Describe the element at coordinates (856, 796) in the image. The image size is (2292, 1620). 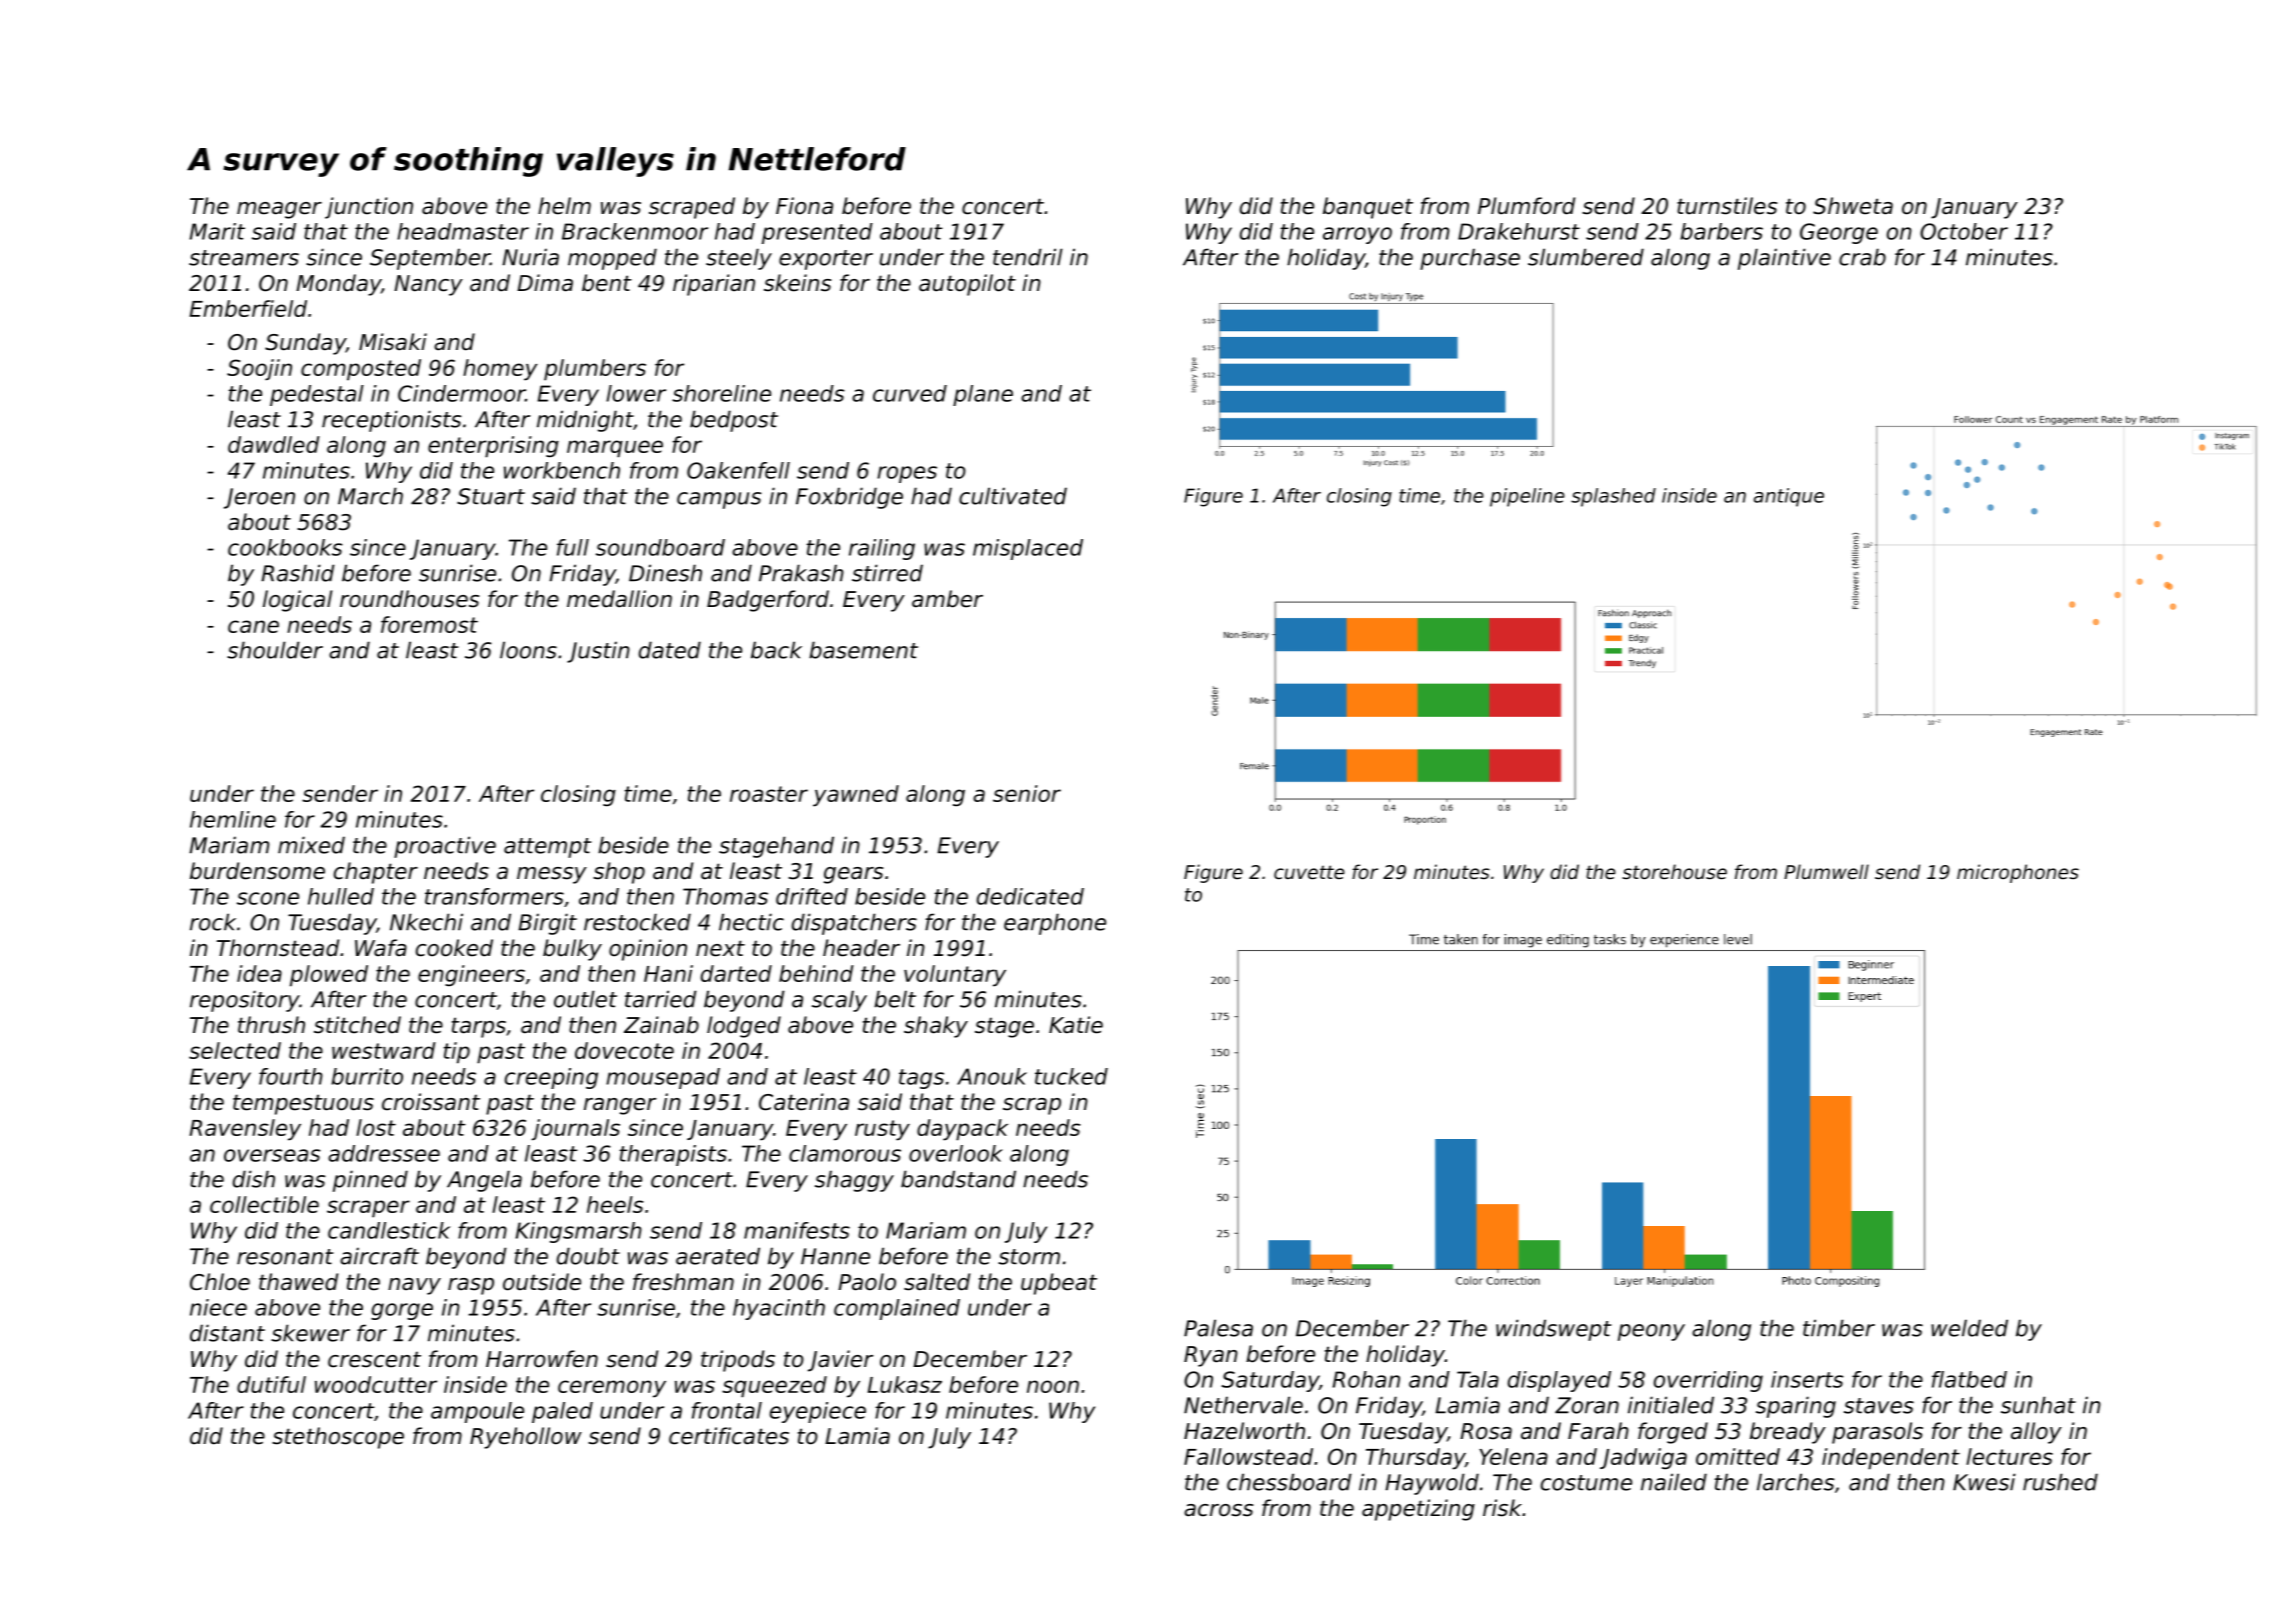
I see `yawned` at that location.
